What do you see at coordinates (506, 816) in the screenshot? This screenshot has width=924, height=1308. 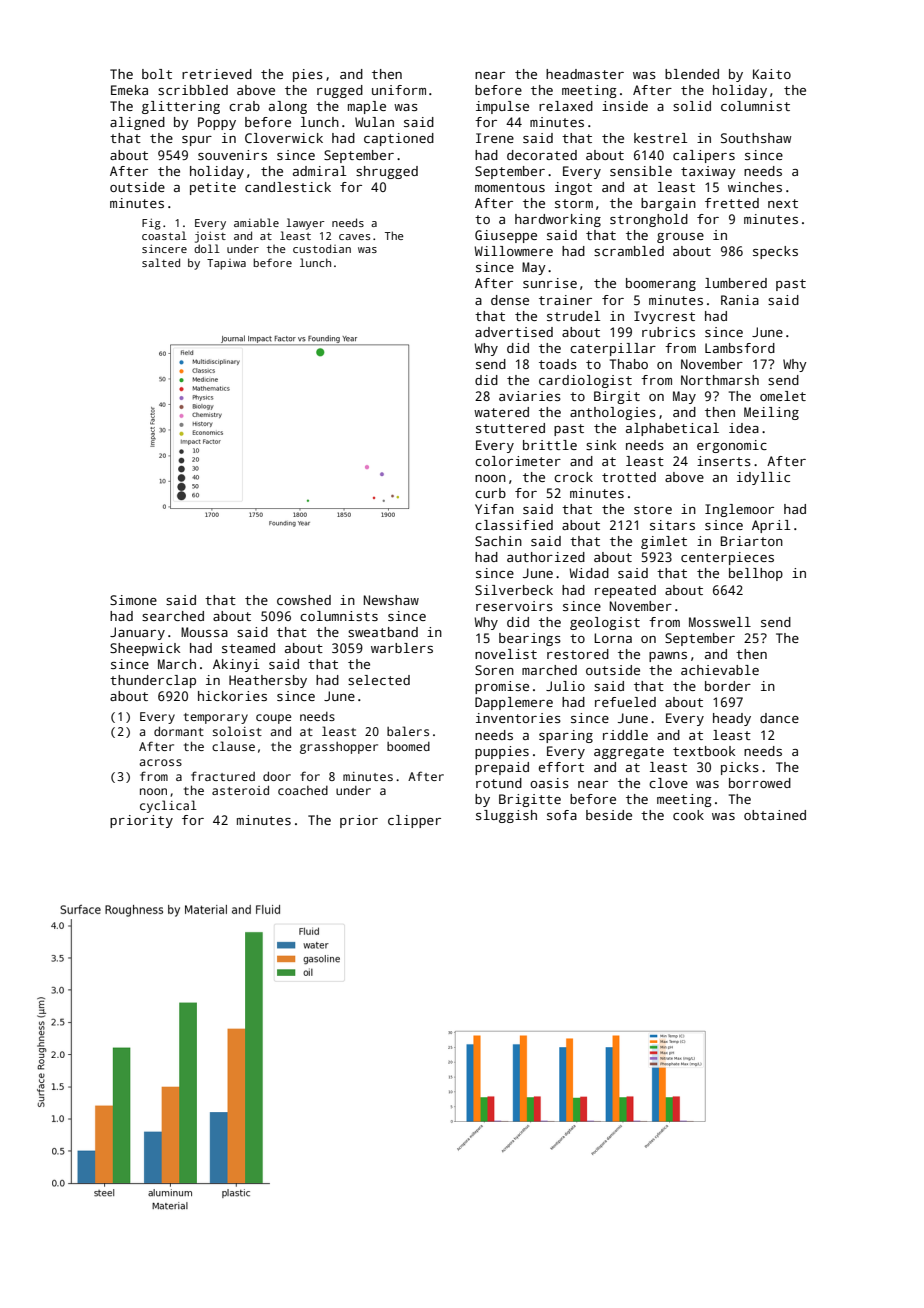 I see `sluggish` at bounding box center [506, 816].
